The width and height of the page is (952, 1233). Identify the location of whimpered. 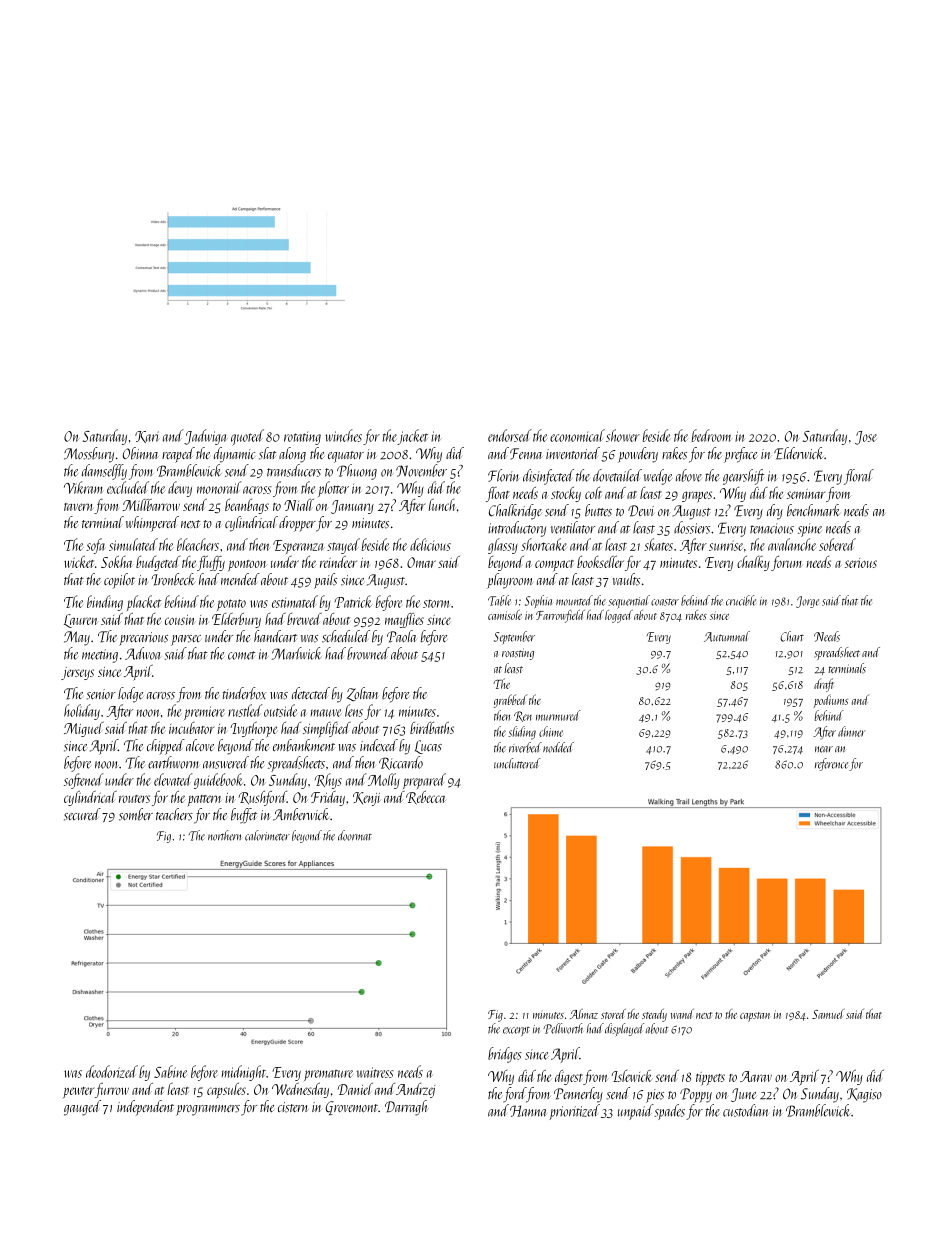
(152, 524).
